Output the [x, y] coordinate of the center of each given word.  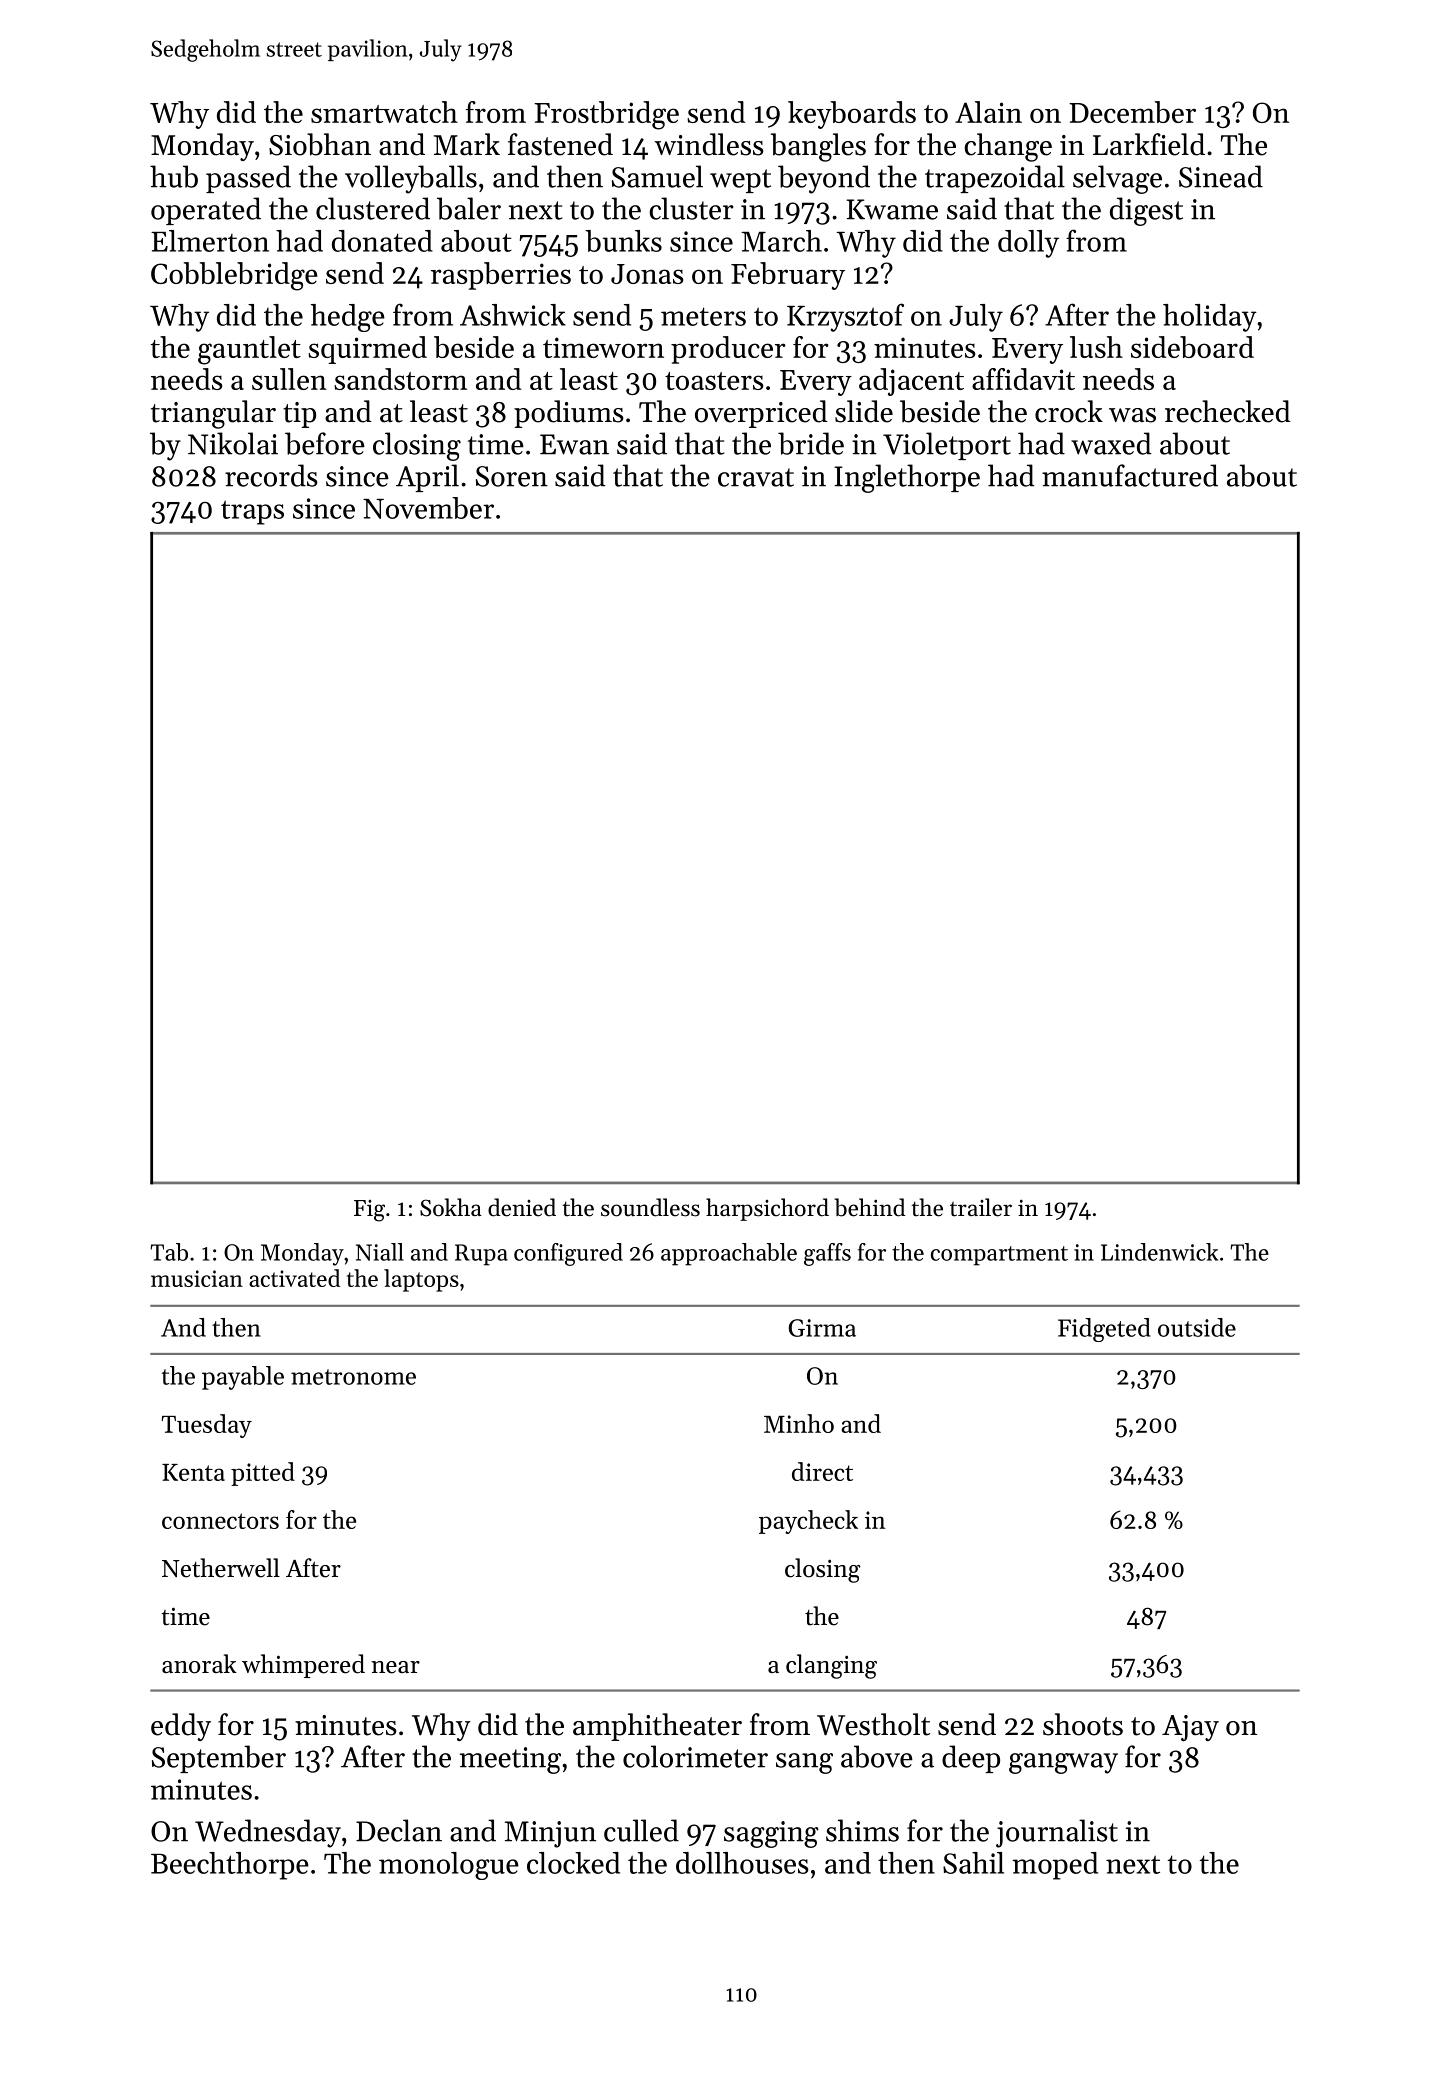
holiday [1210, 318]
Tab [169, 1252]
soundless [650, 1207]
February [788, 276]
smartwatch [384, 112]
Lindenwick [1159, 1252]
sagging [771, 1834]
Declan [399, 1830]
